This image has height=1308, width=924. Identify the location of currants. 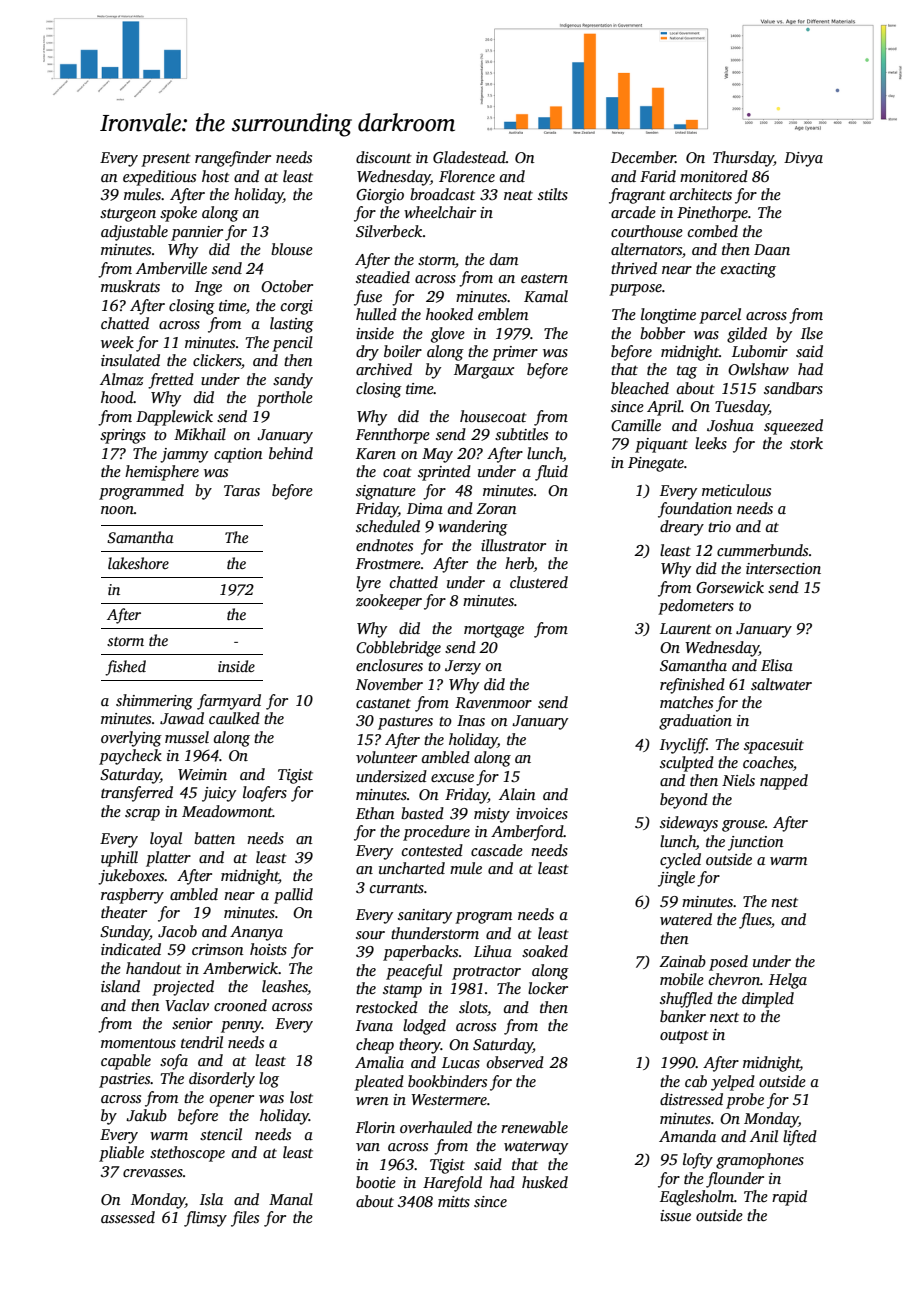
(397, 888).
